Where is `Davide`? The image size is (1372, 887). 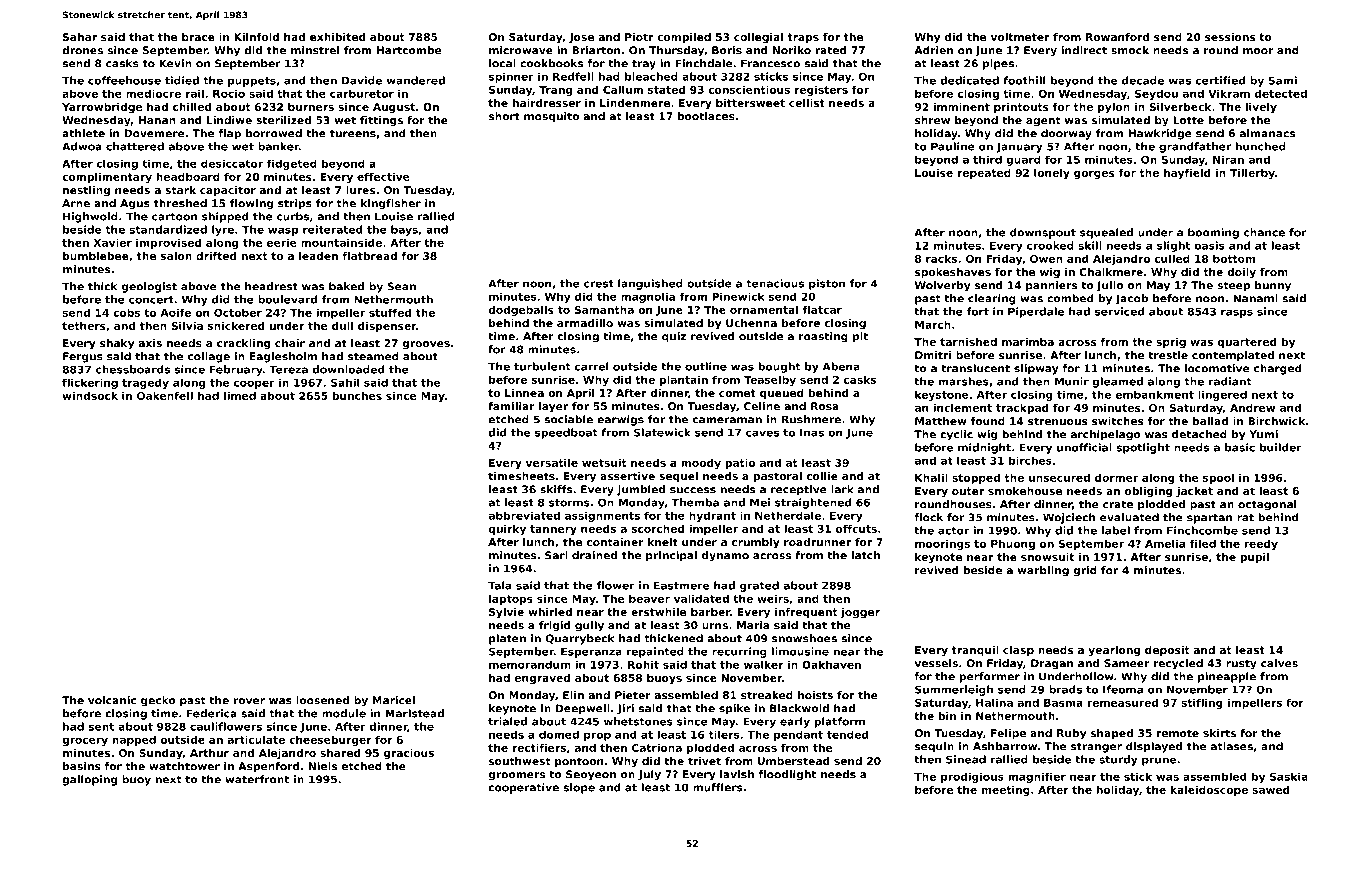 Davide is located at coordinates (362, 80).
